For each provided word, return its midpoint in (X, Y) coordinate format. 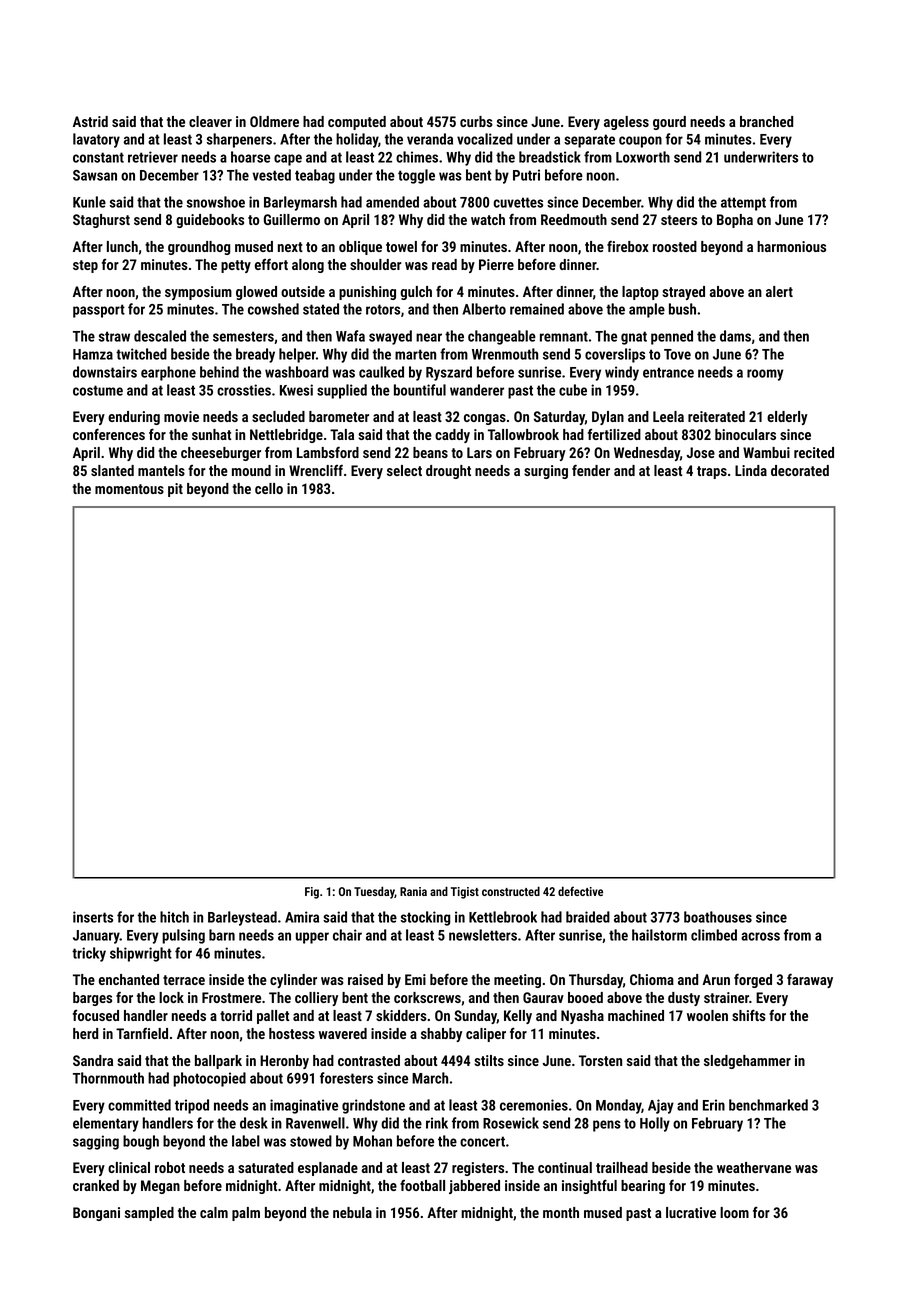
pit (175, 490)
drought (448, 472)
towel (401, 246)
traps (712, 472)
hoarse (250, 157)
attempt (743, 204)
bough (141, 1142)
